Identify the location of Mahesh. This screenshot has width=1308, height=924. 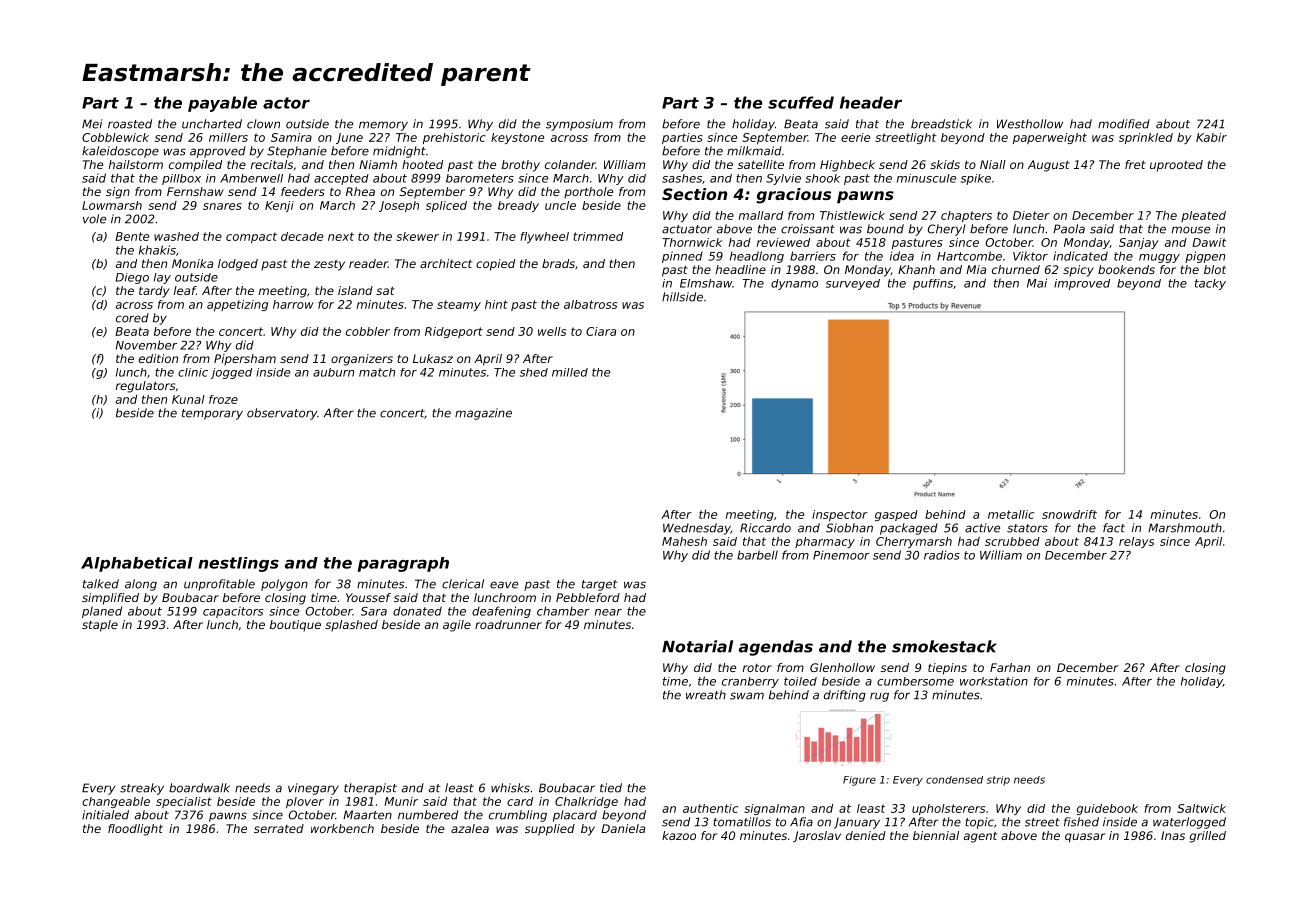
(684, 541).
